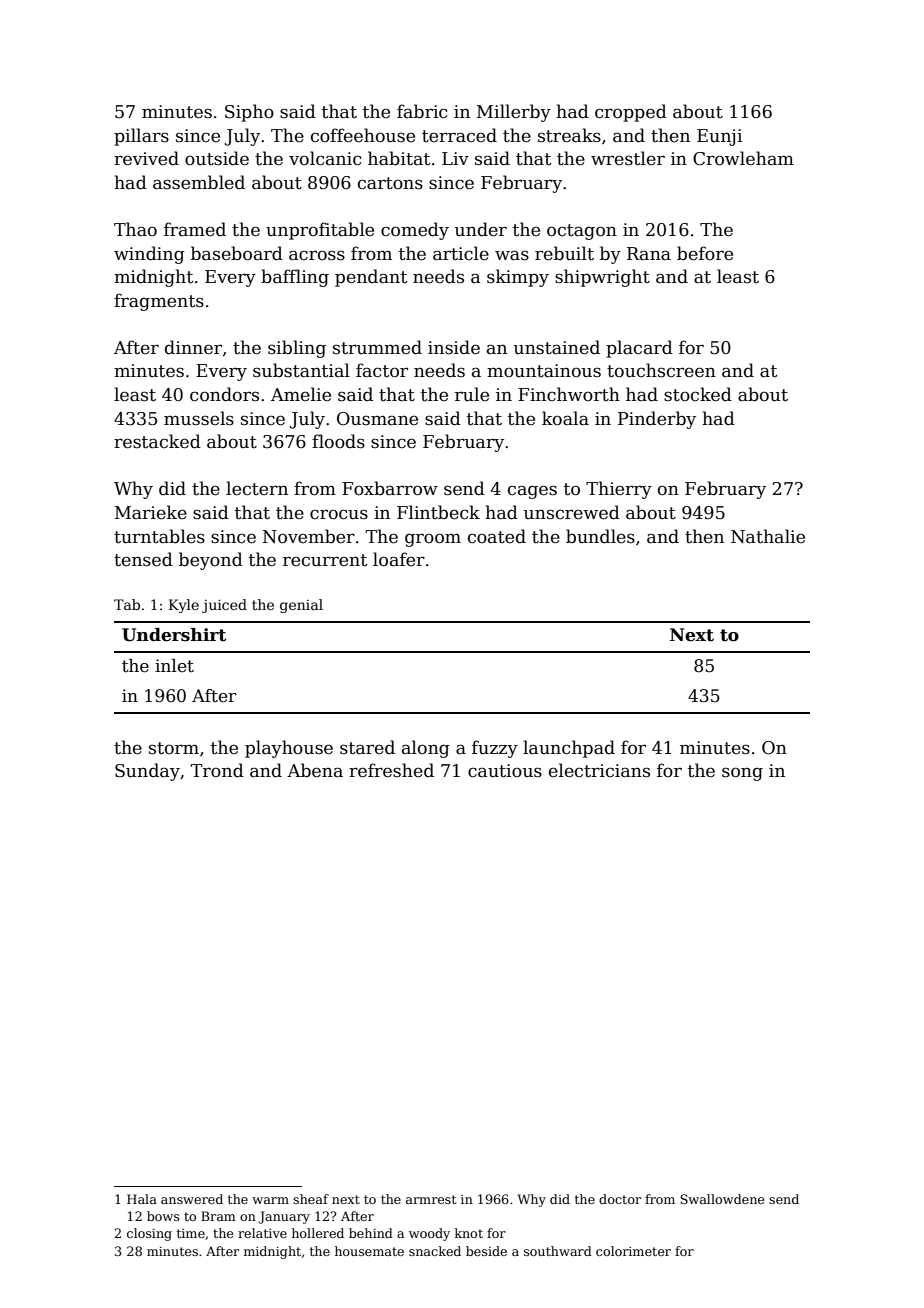  I want to click on Sunday, so click(147, 772).
